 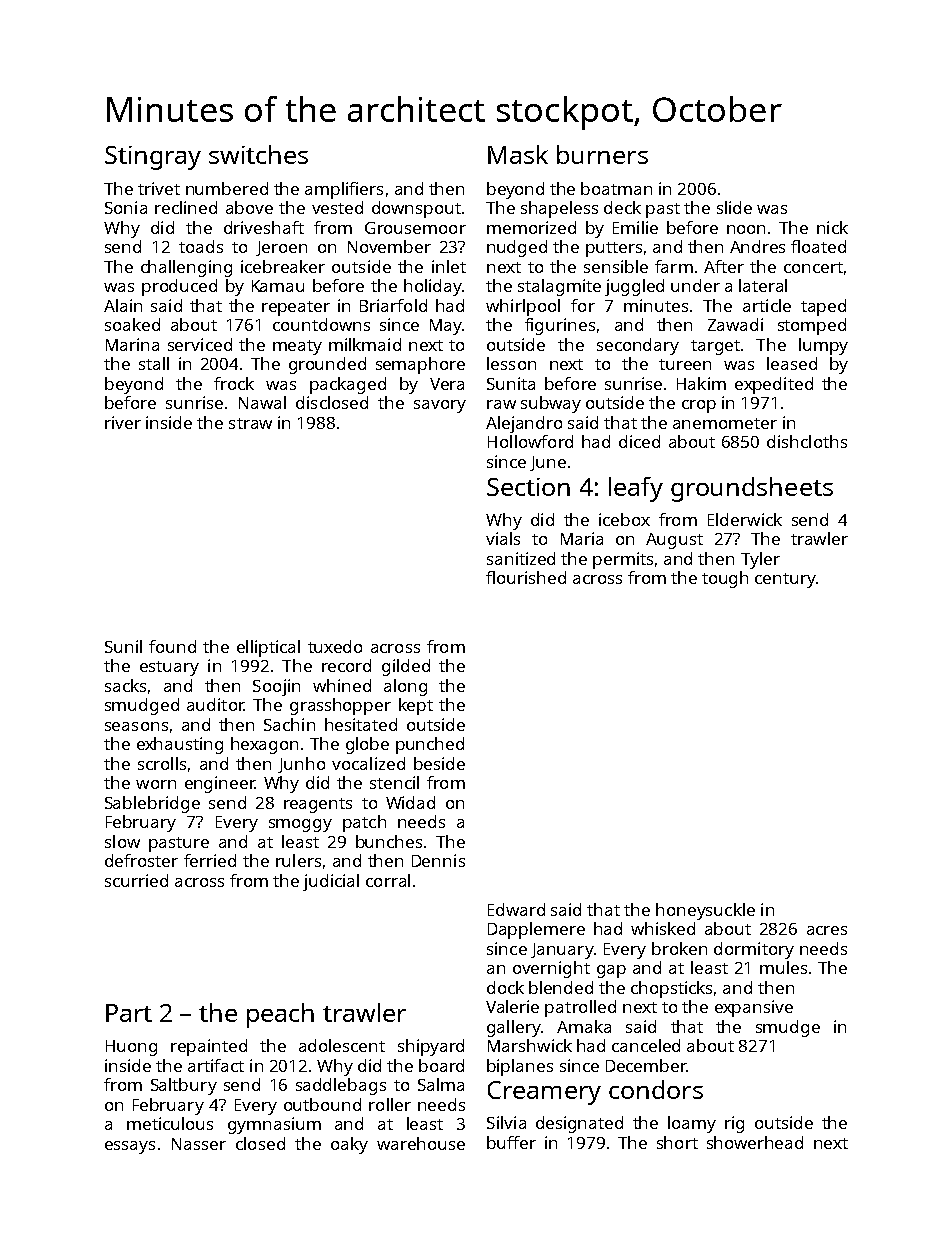 I want to click on under, so click(x=695, y=285).
